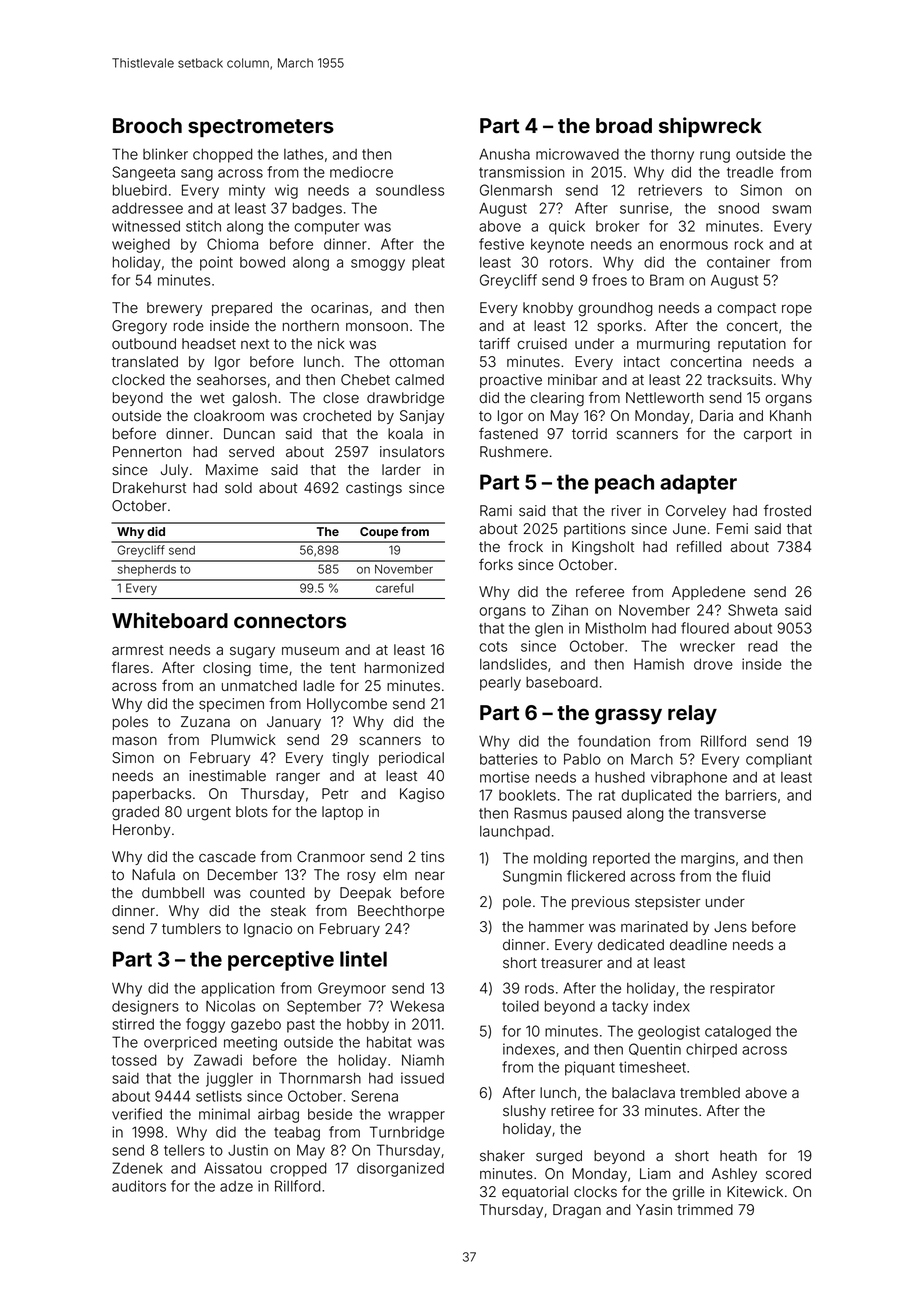  What do you see at coordinates (410, 190) in the image?
I see `soundless` at bounding box center [410, 190].
